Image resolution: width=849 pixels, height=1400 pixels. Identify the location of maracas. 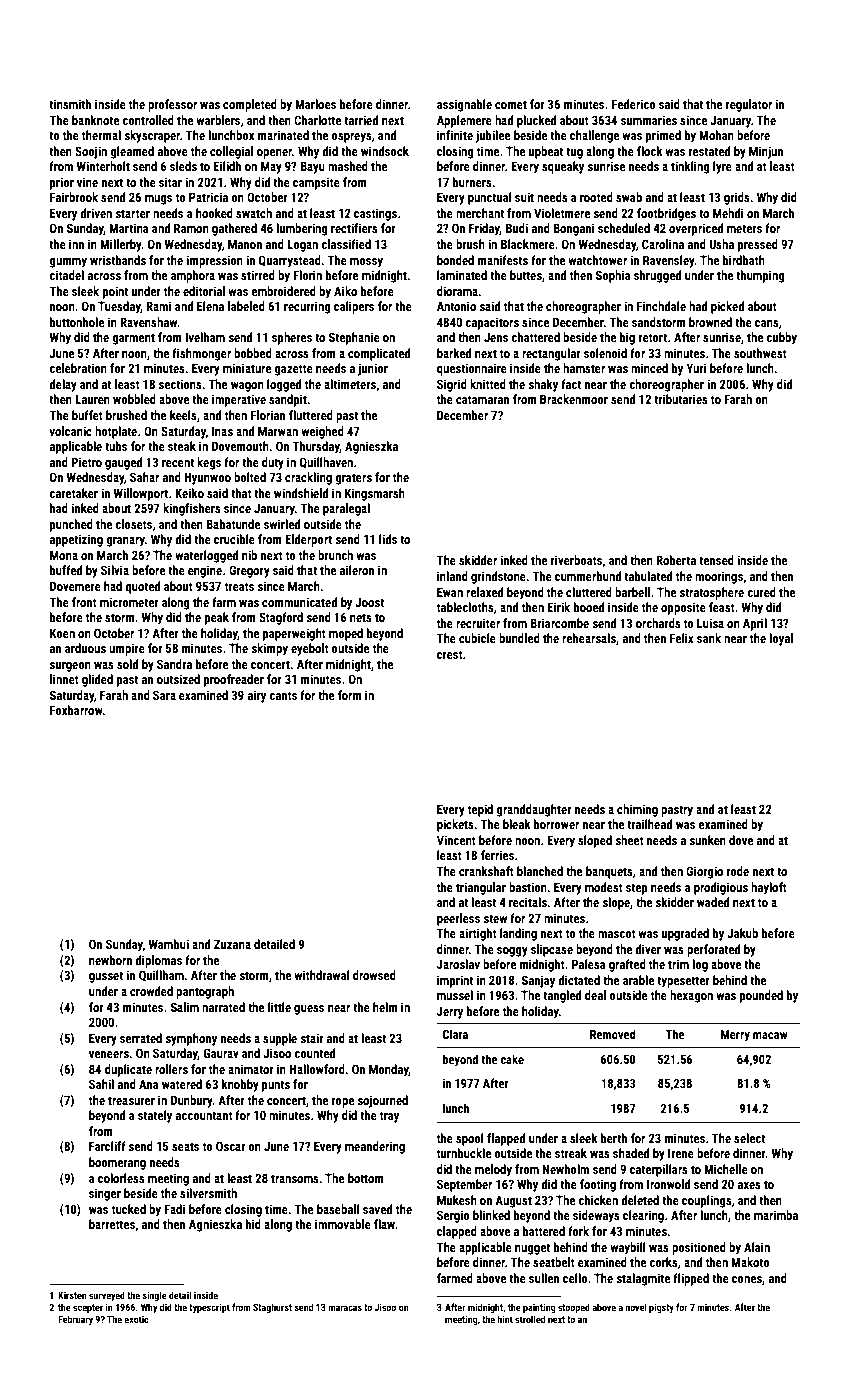
(345, 1308).
